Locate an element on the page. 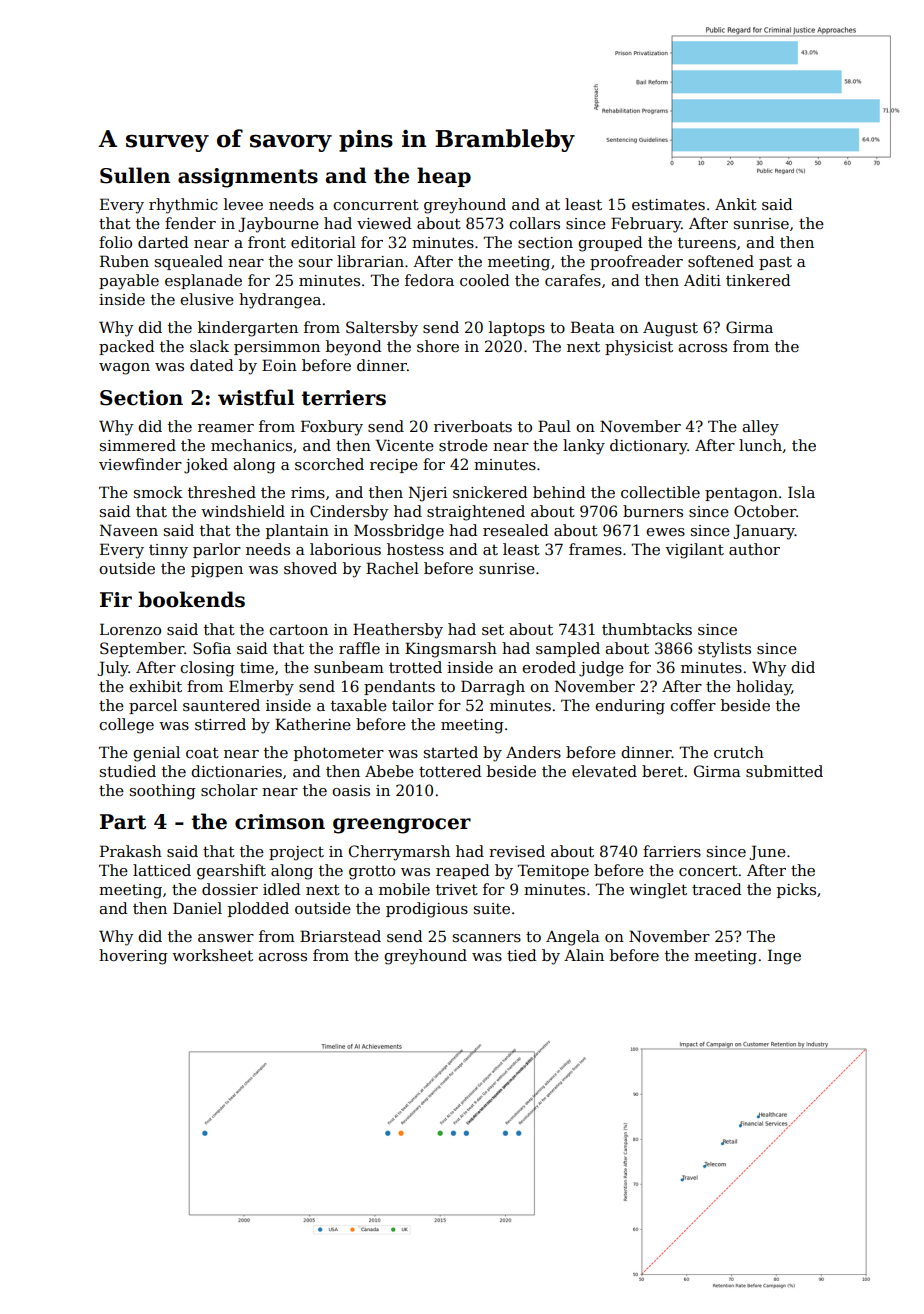  tied is located at coordinates (522, 955).
